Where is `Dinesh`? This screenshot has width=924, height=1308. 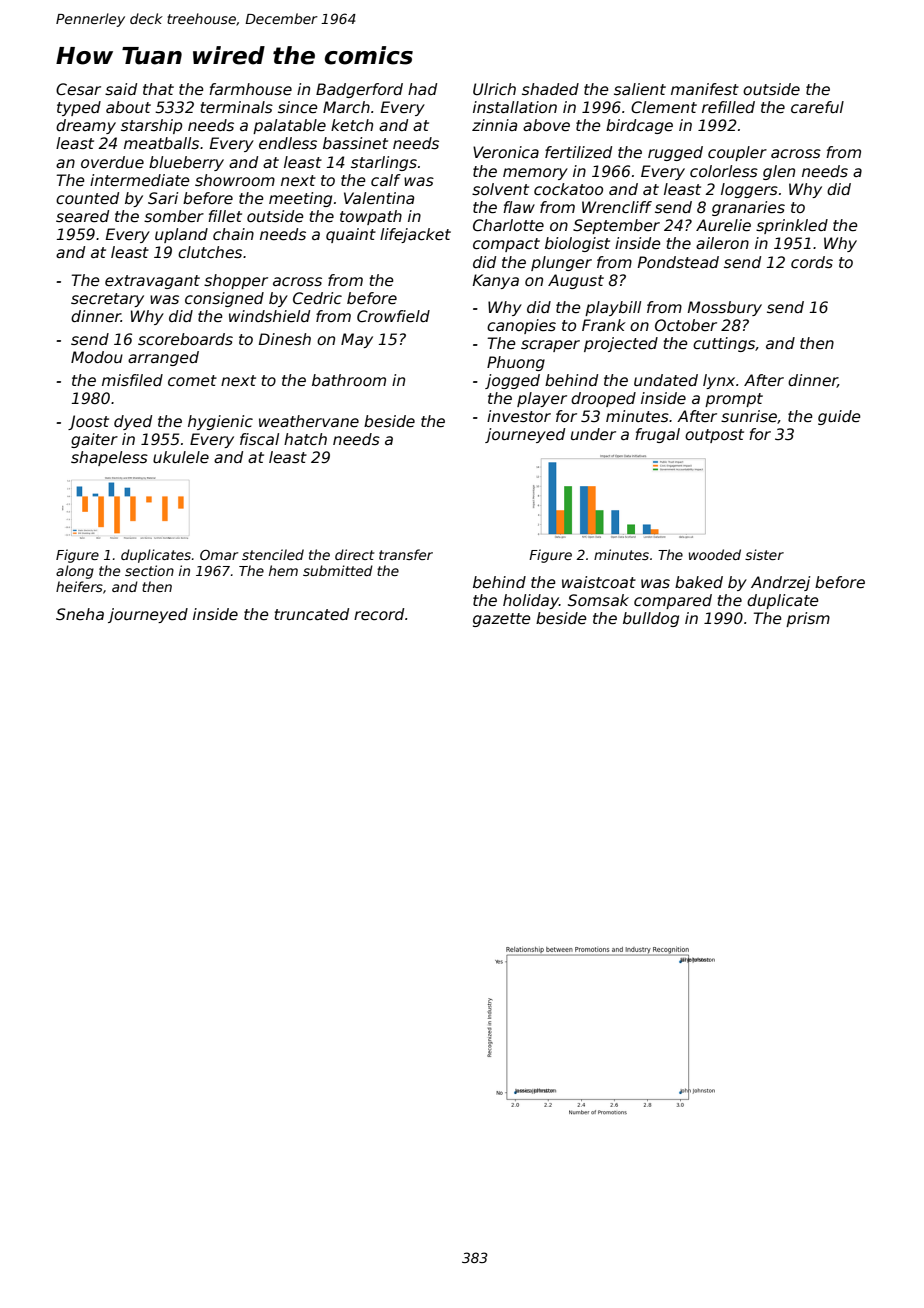 Dinesh is located at coordinates (285, 339).
